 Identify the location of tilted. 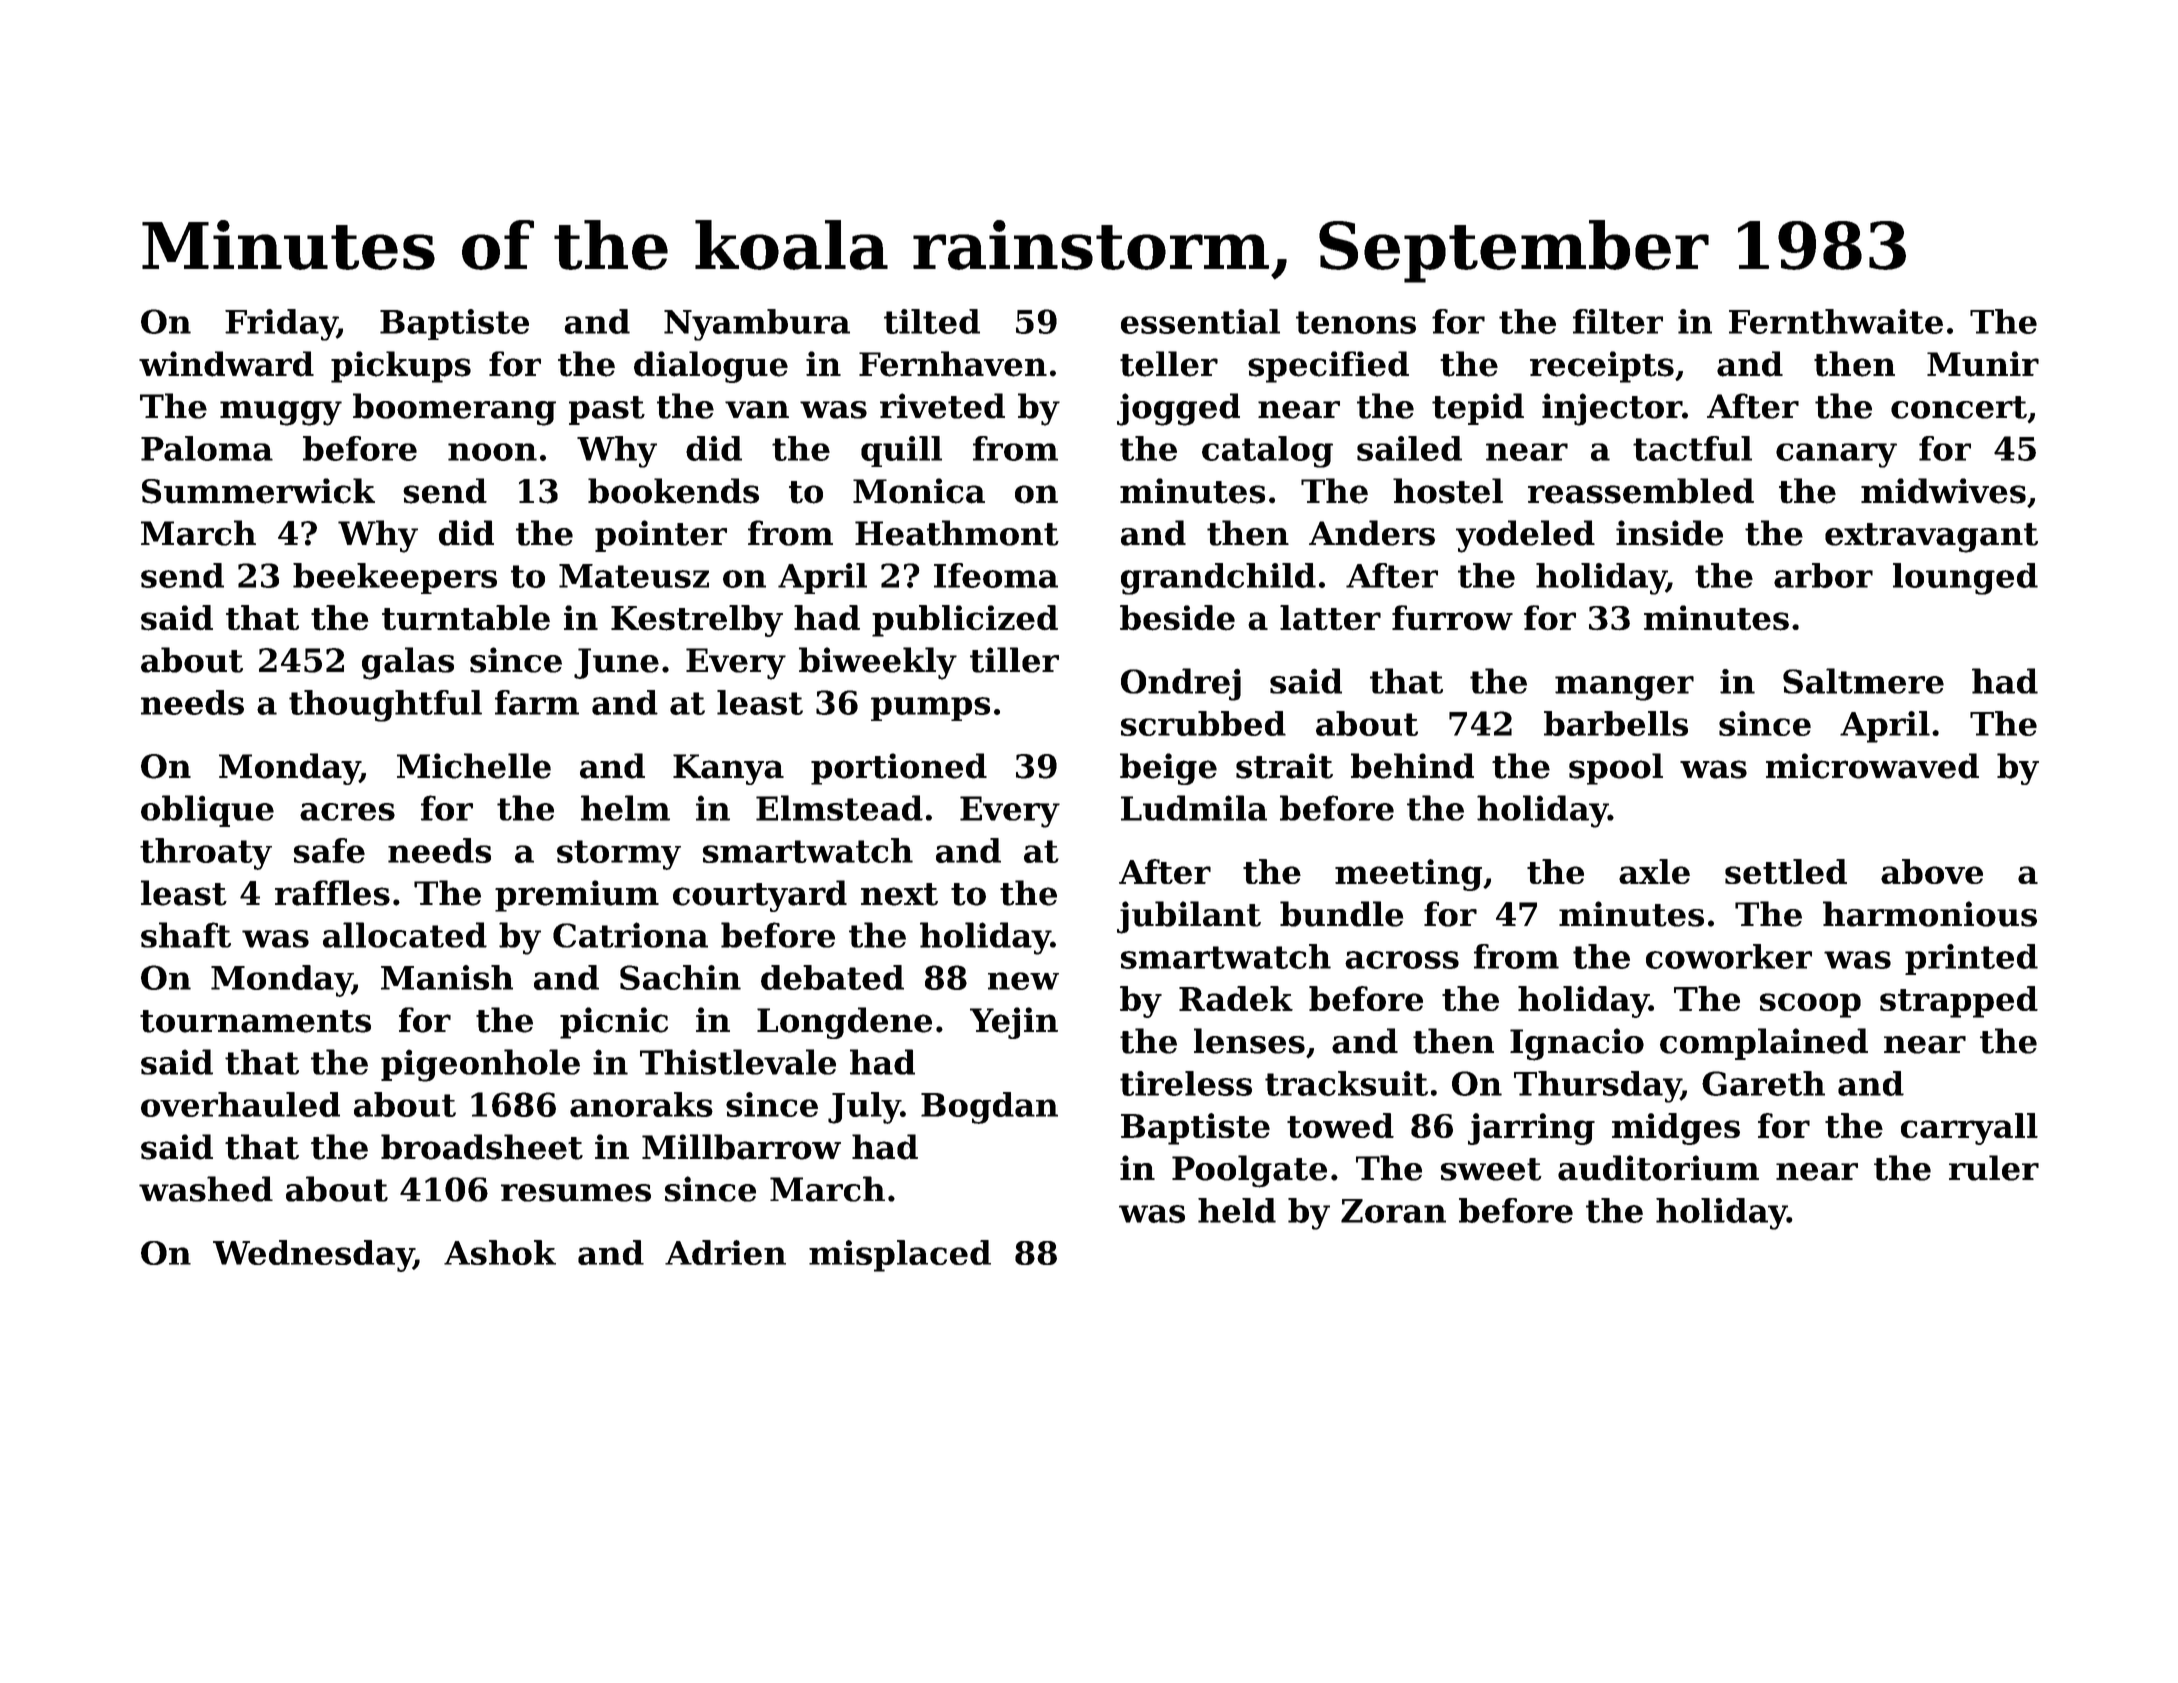
(932, 321).
